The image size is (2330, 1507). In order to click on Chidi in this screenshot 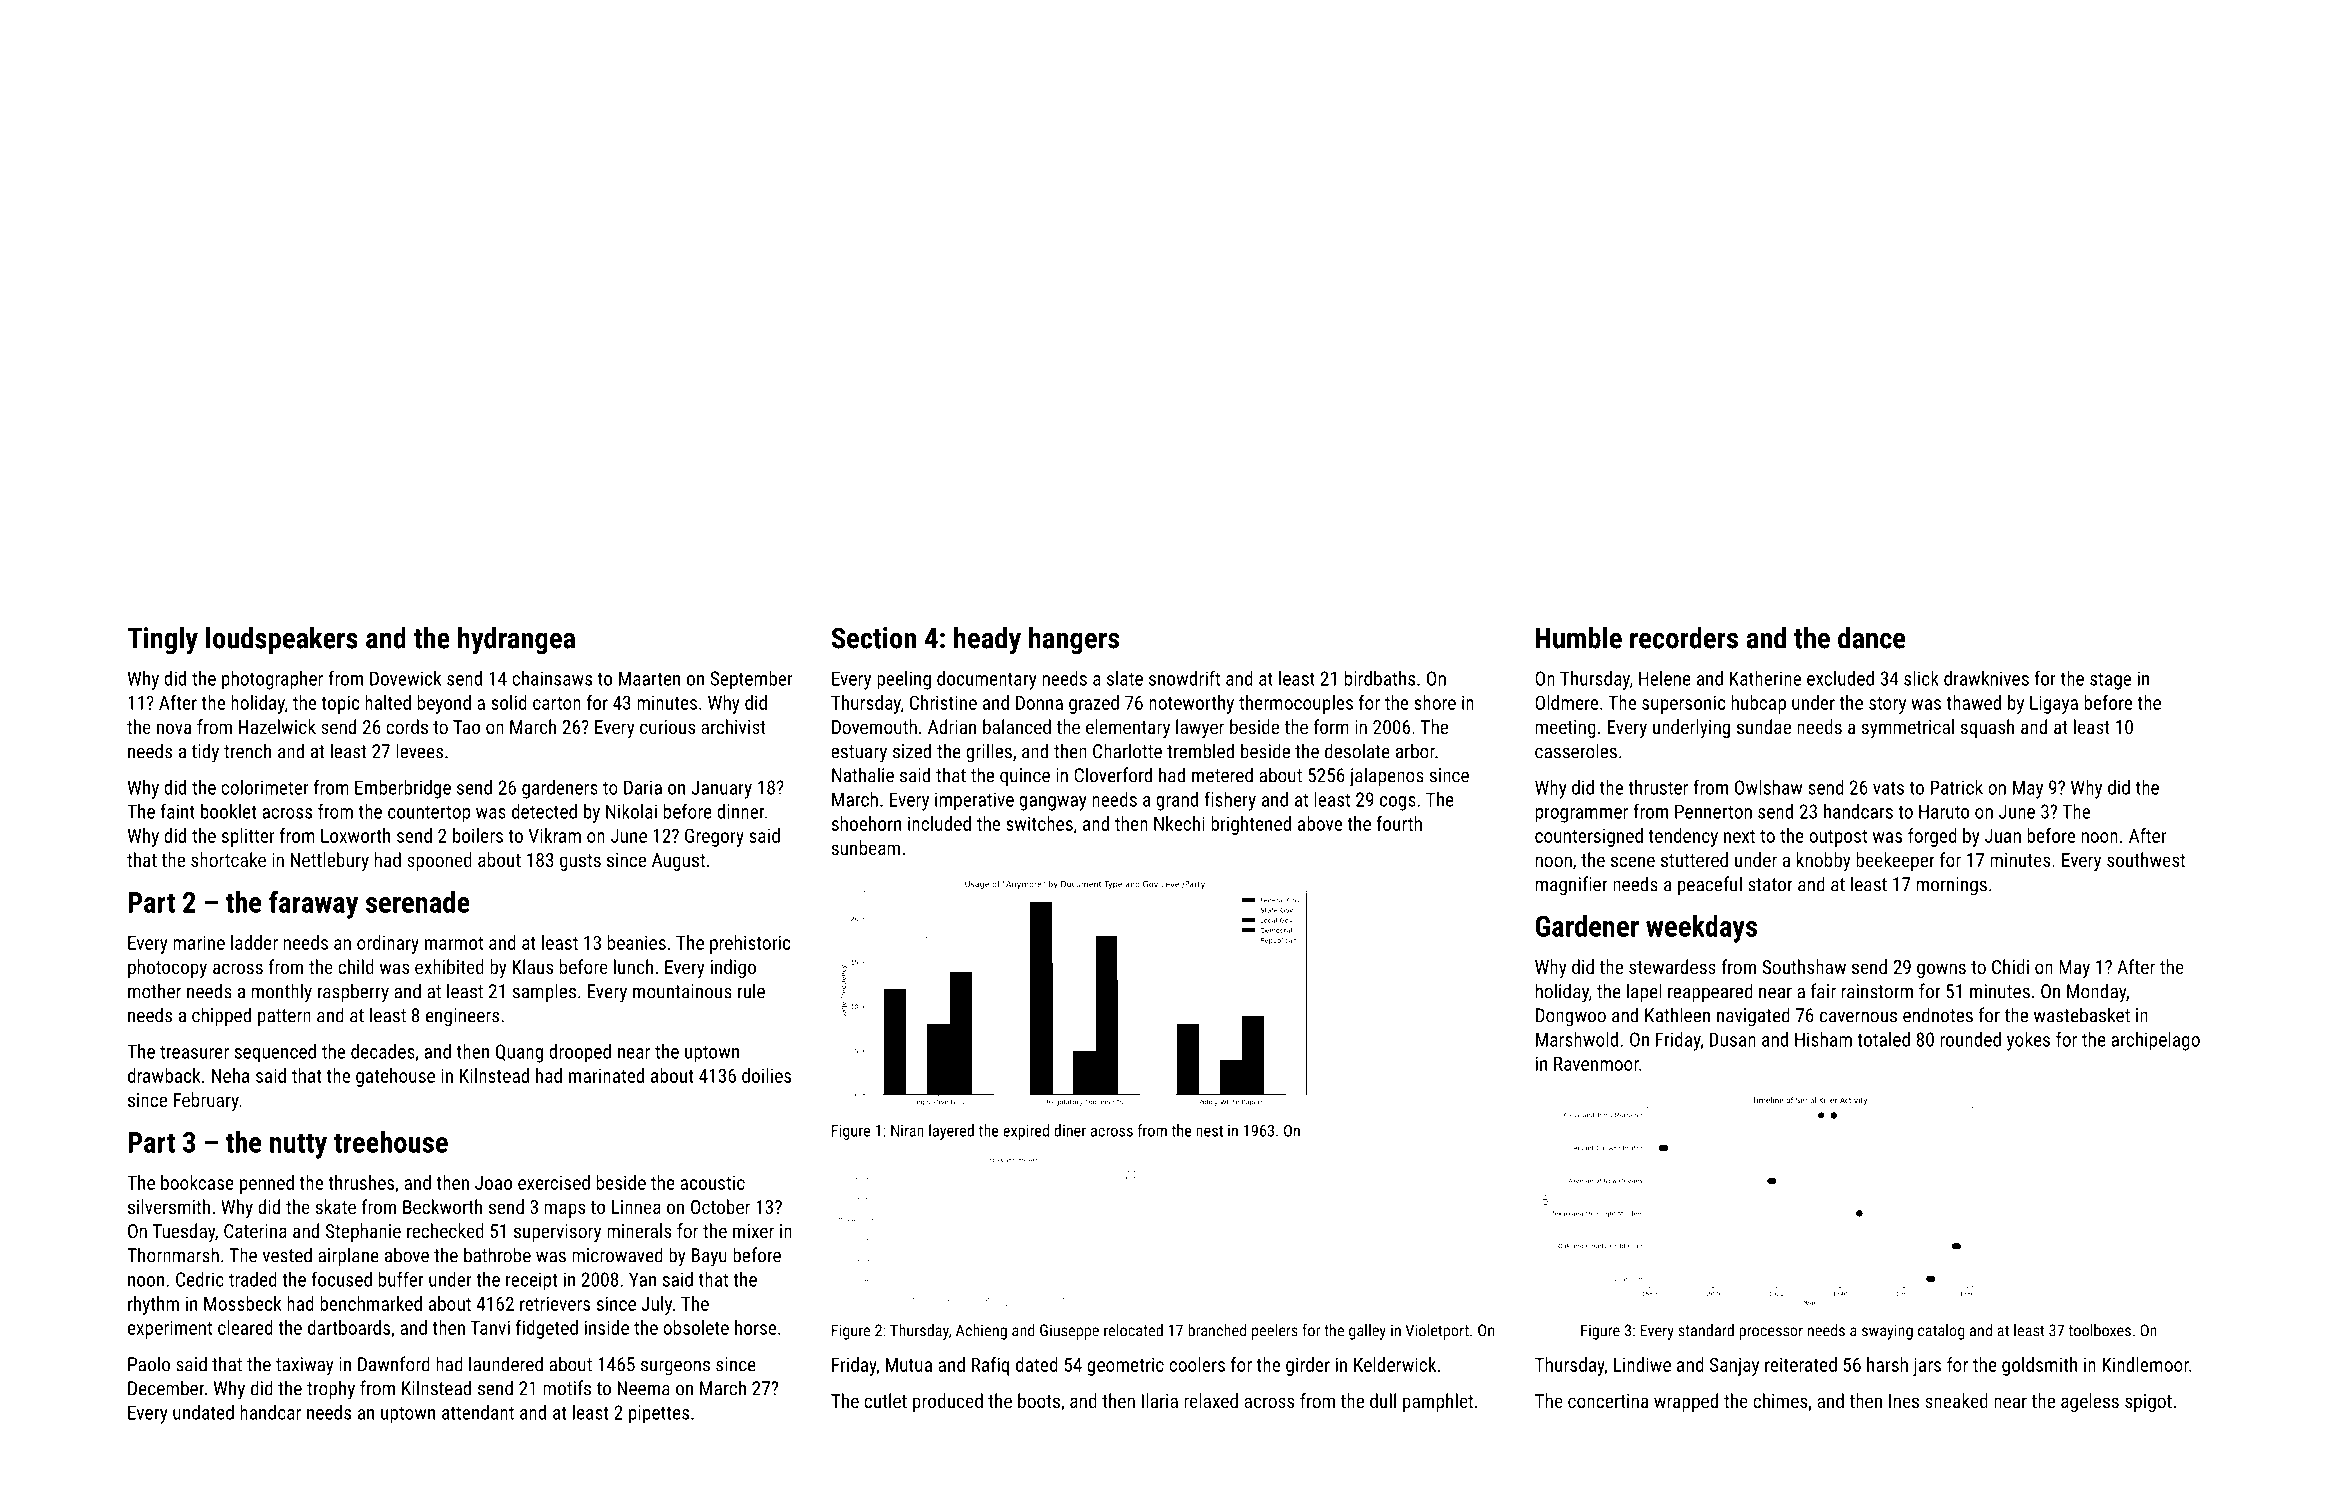, I will do `click(2010, 966)`.
